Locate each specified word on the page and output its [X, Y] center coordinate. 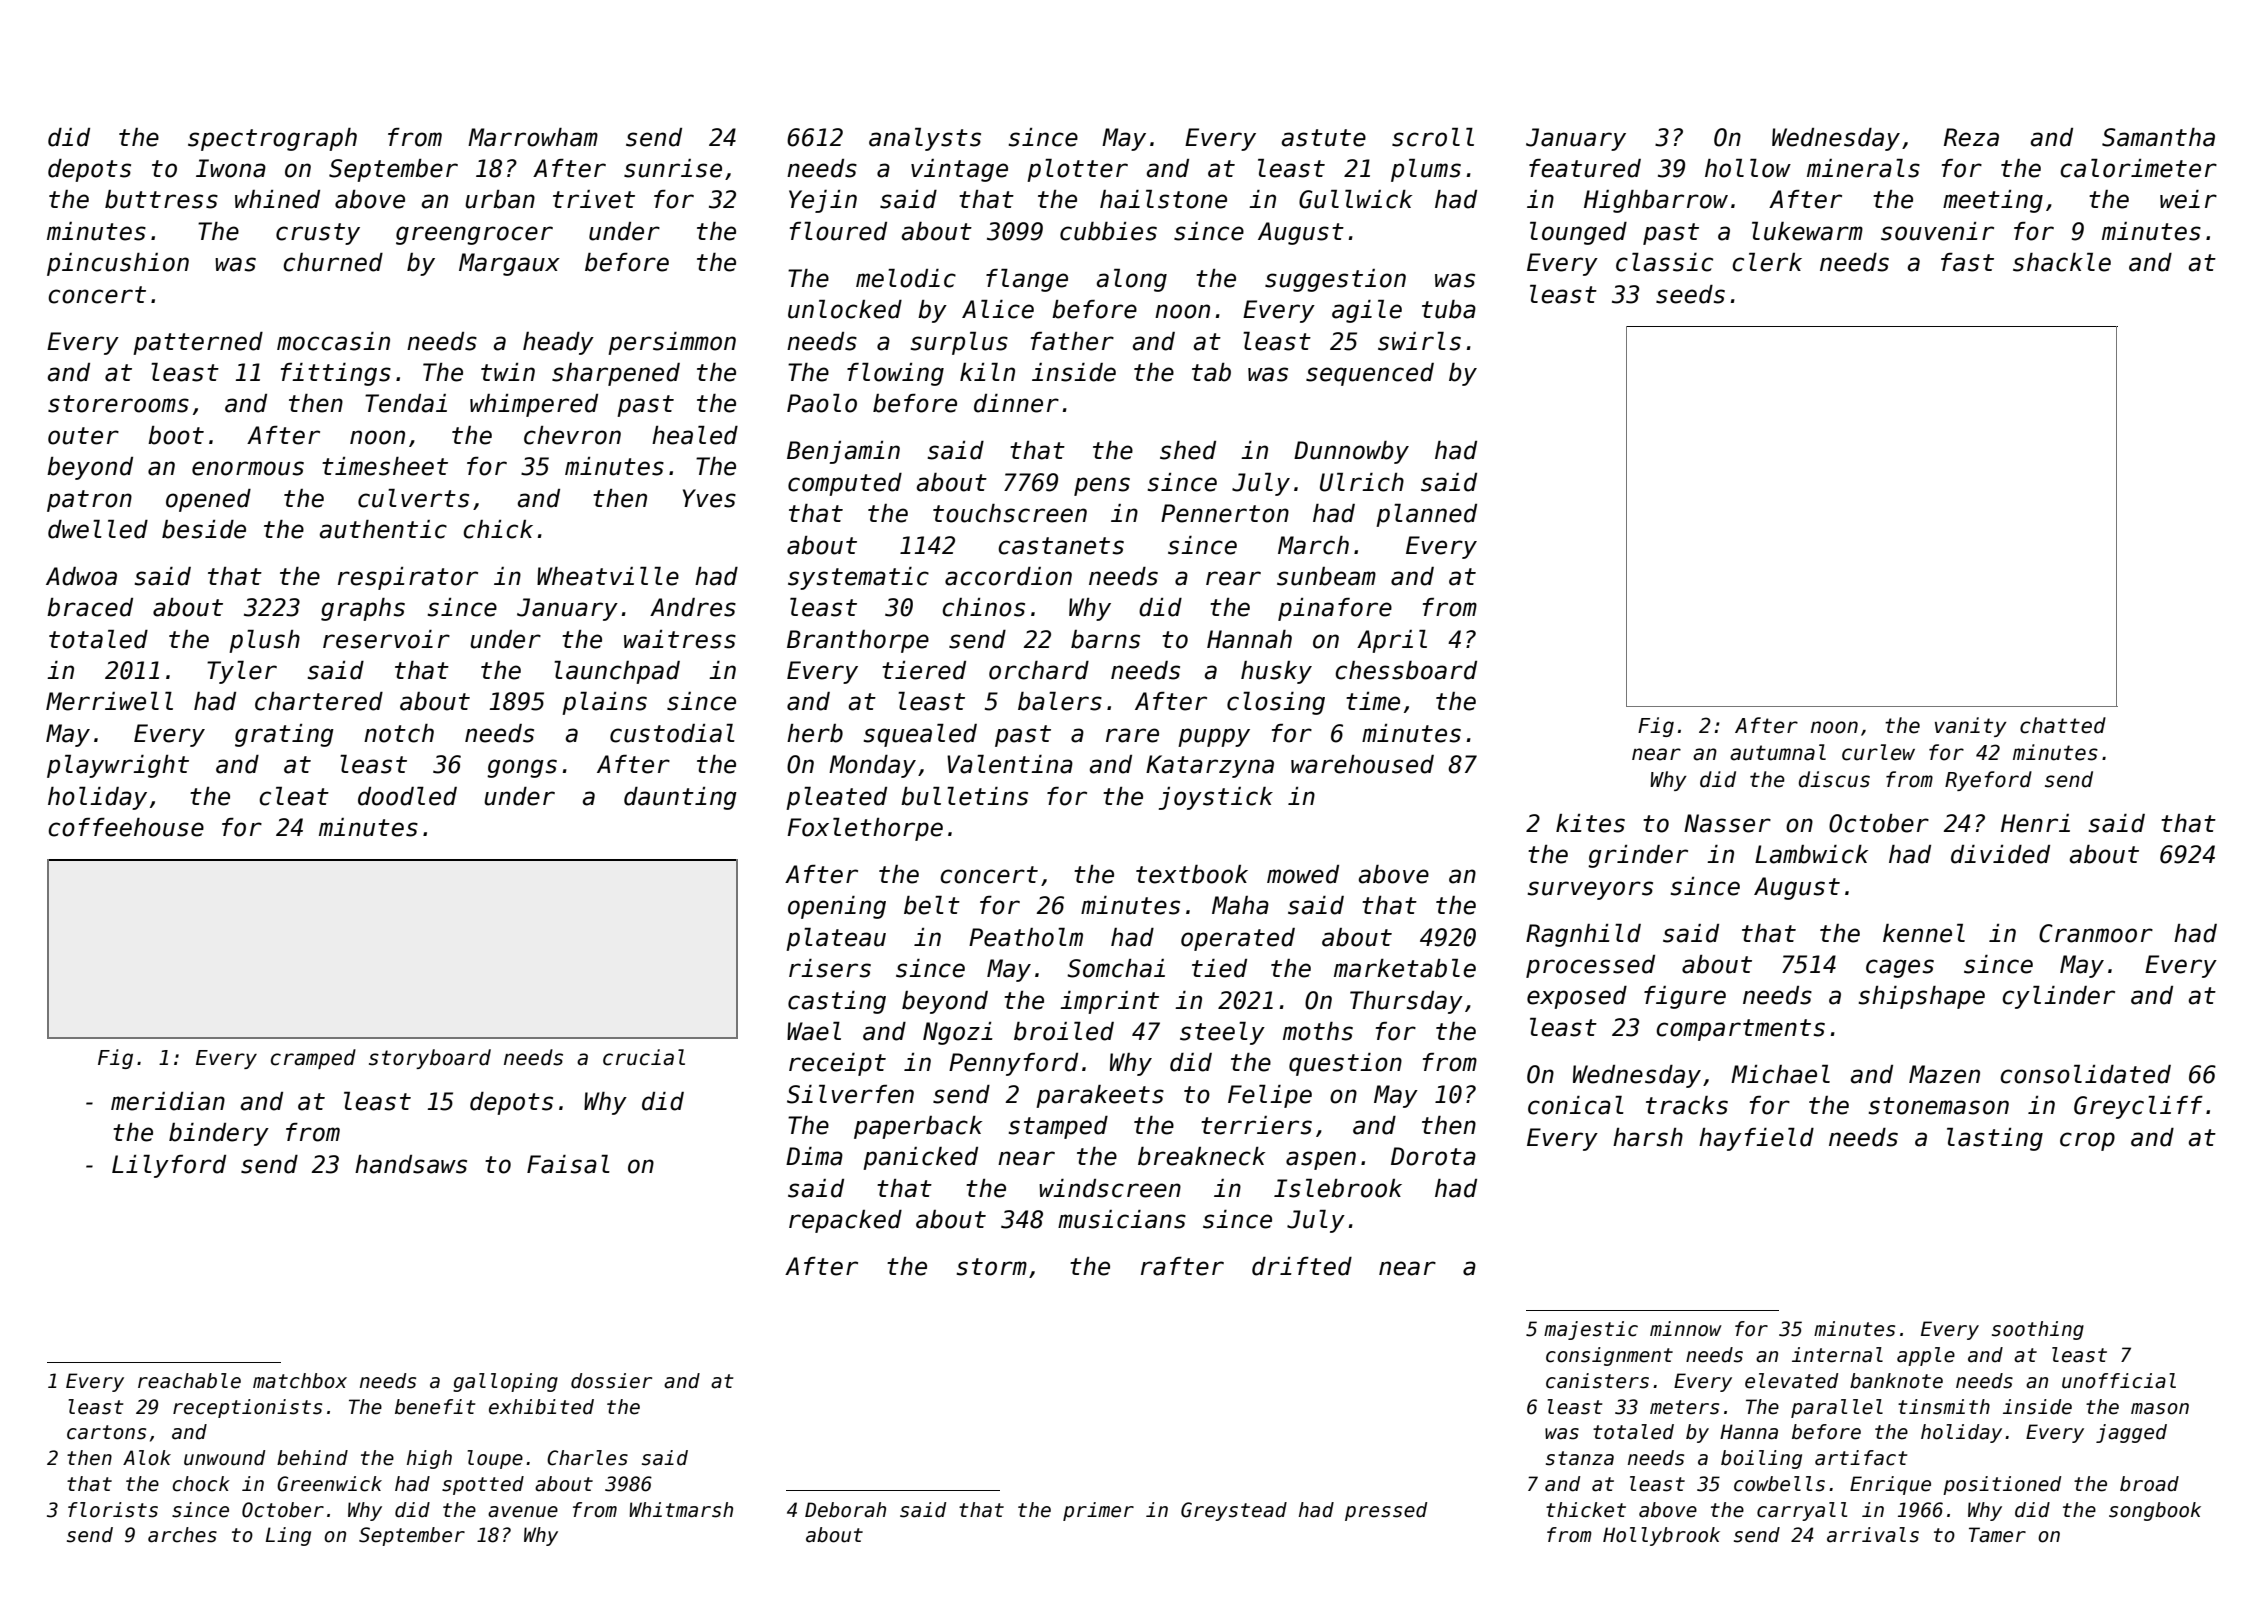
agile [1367, 311]
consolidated [2085, 1074]
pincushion [118, 264]
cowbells [1779, 1484]
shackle [2062, 262]
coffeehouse [126, 827]
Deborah [845, 1510]
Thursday [1406, 1002]
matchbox [300, 1381]
